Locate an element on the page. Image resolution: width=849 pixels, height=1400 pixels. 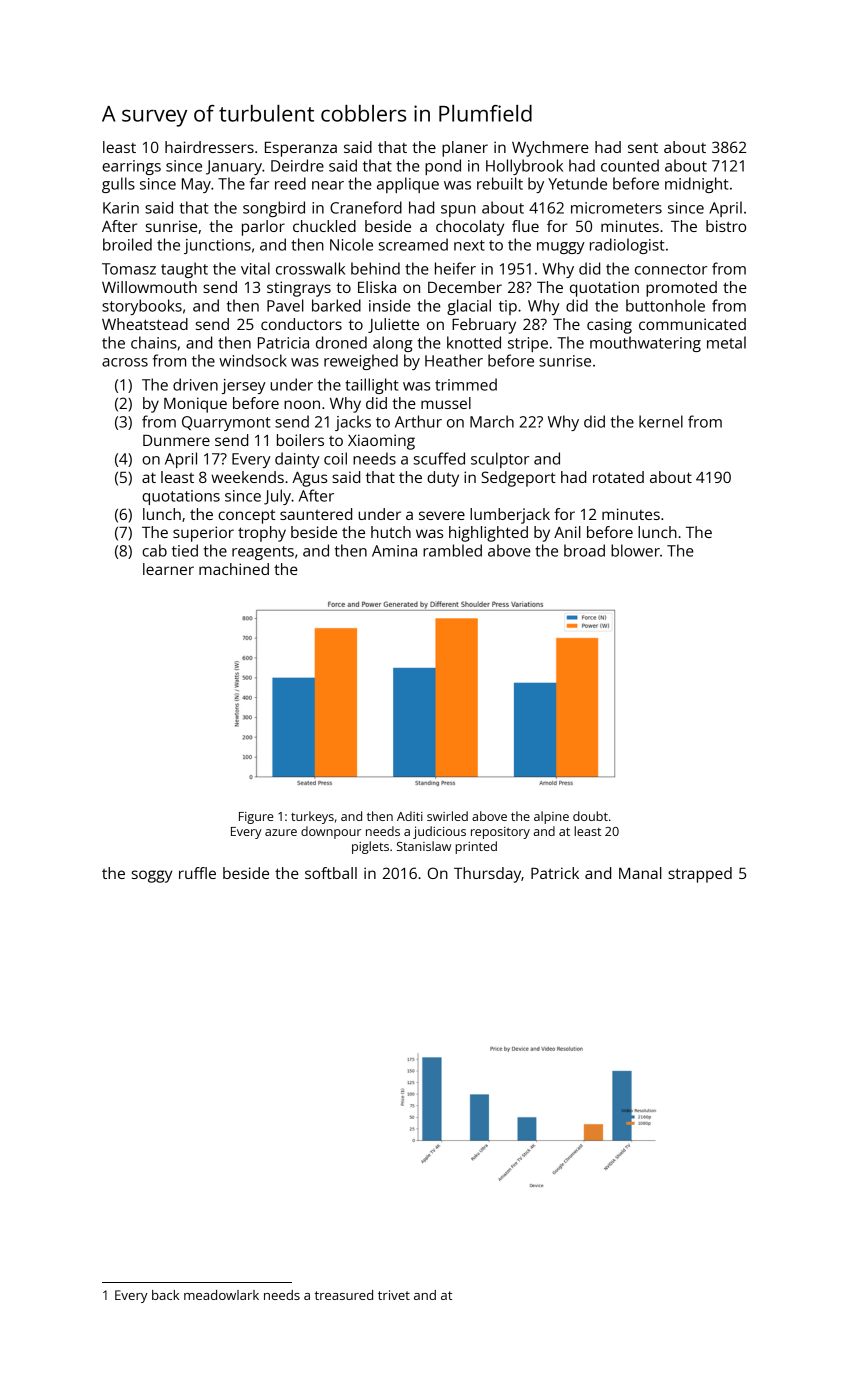
Patrick is located at coordinates (555, 873).
